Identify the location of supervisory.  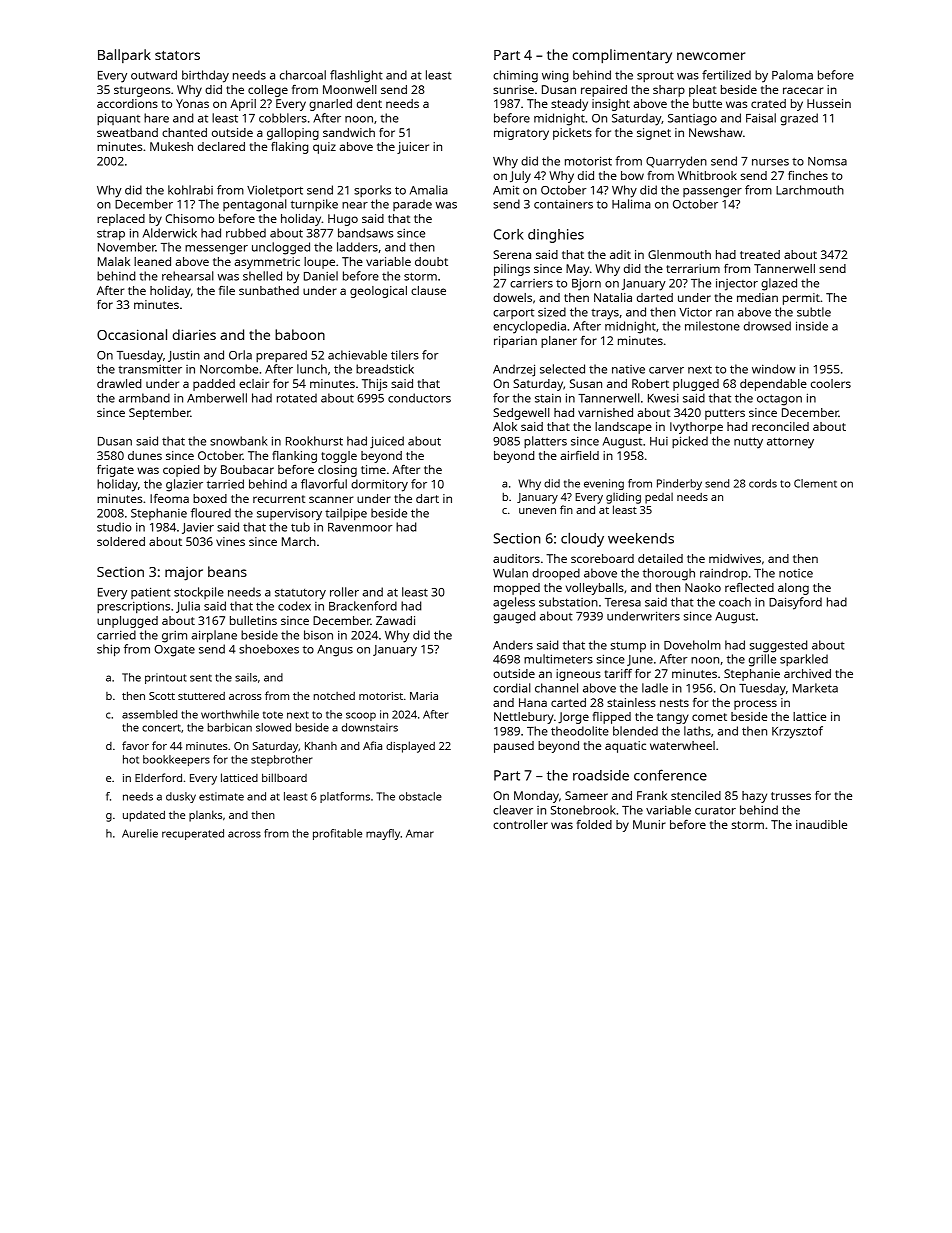
(289, 514).
